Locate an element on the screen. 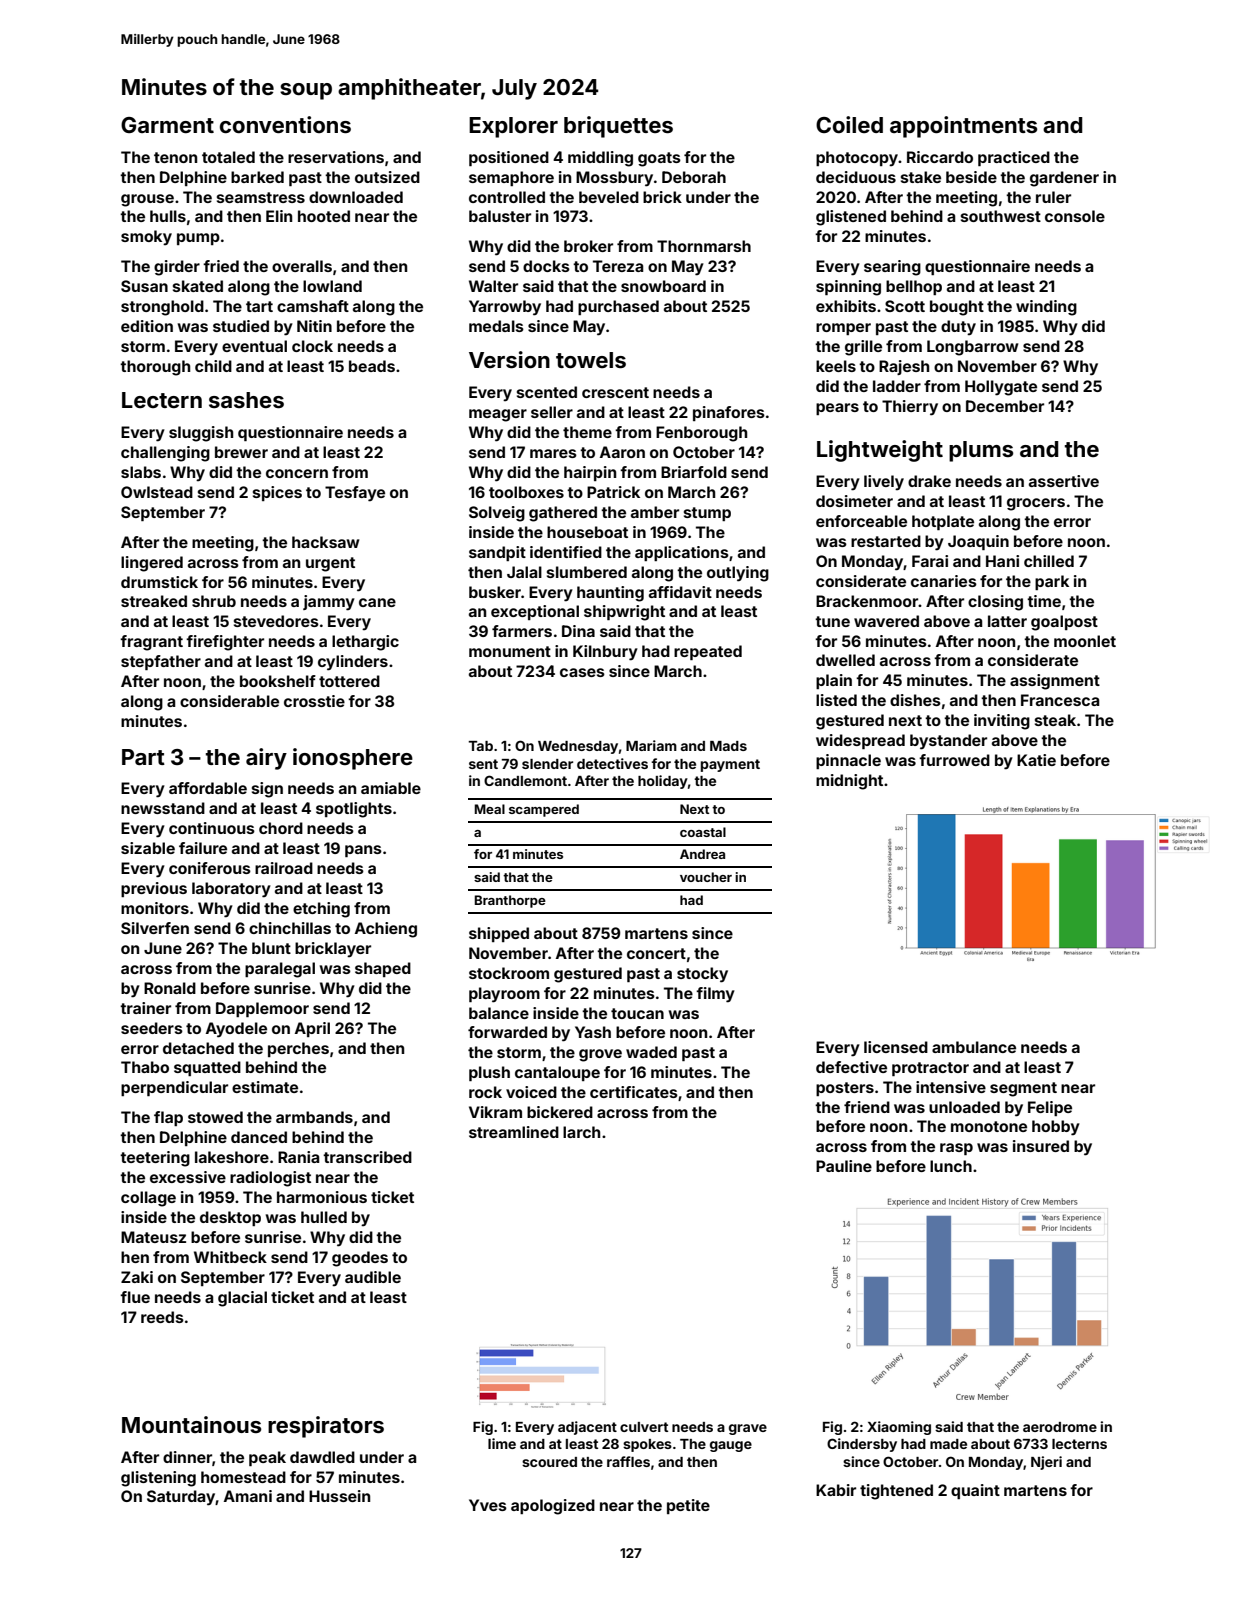 This screenshot has width=1240, height=1604. goalpost is located at coordinates (1064, 623).
